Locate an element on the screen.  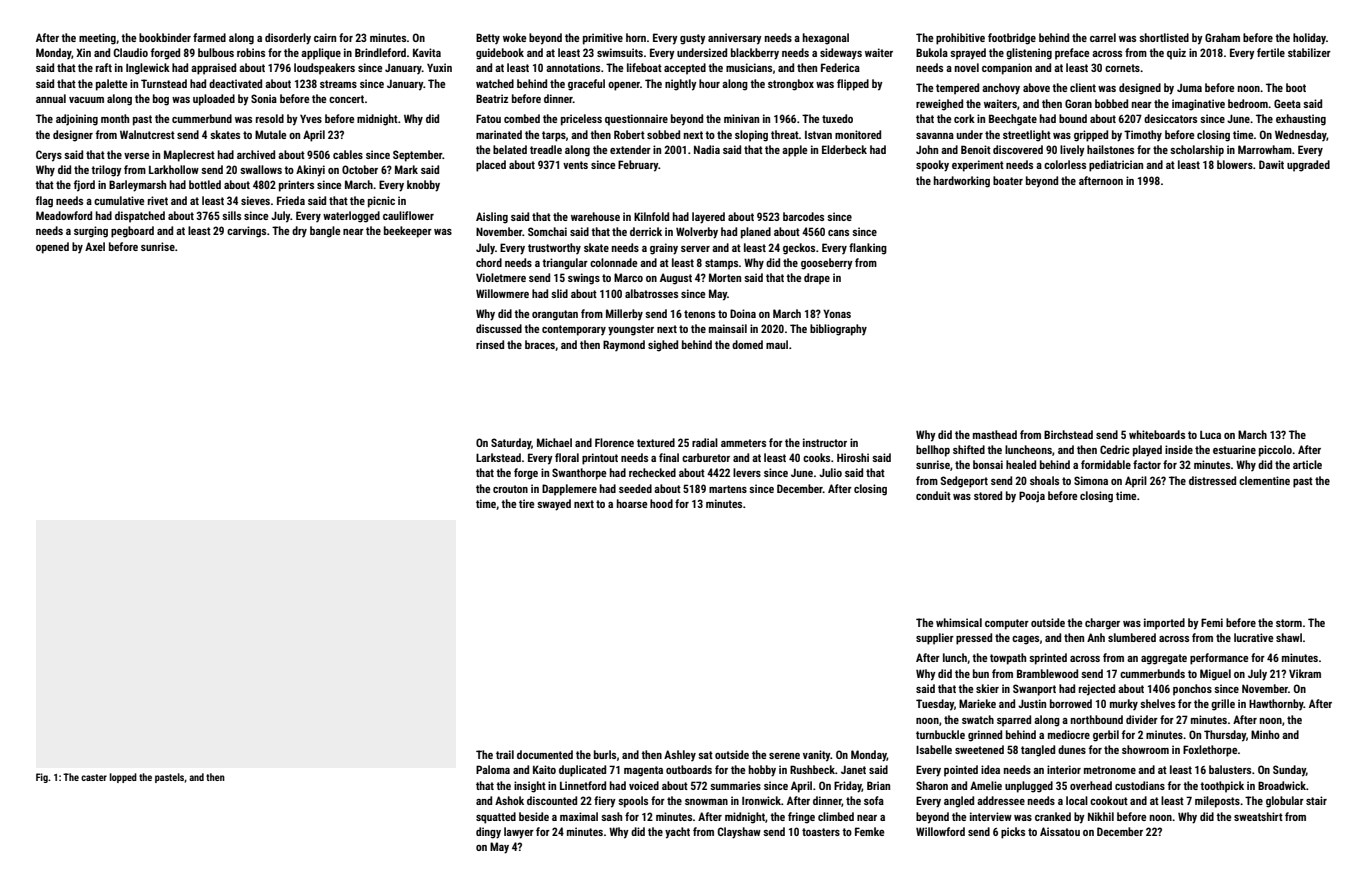
upgraded is located at coordinates (1308, 166).
